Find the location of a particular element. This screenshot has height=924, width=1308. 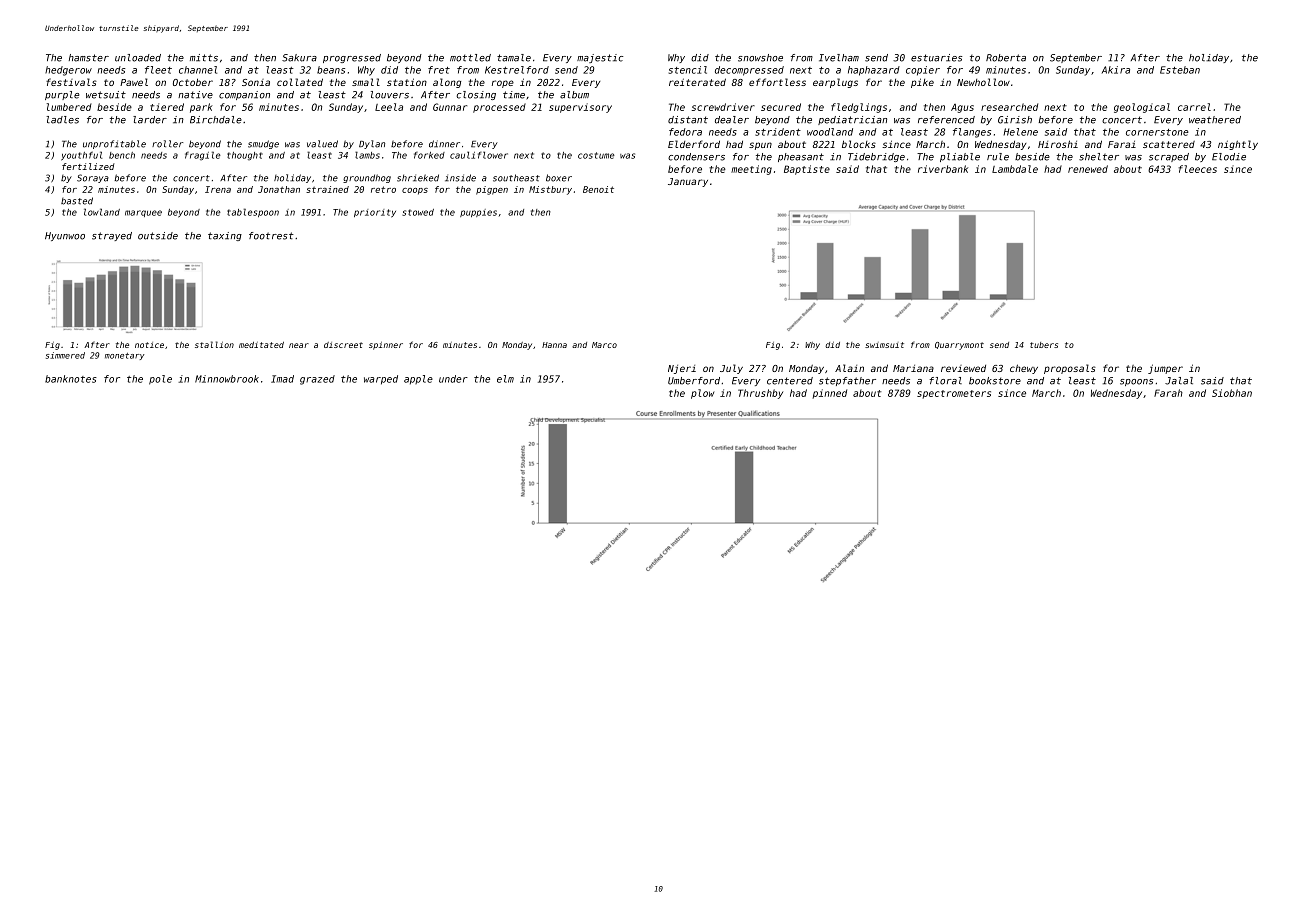

majestic is located at coordinates (600, 58).
